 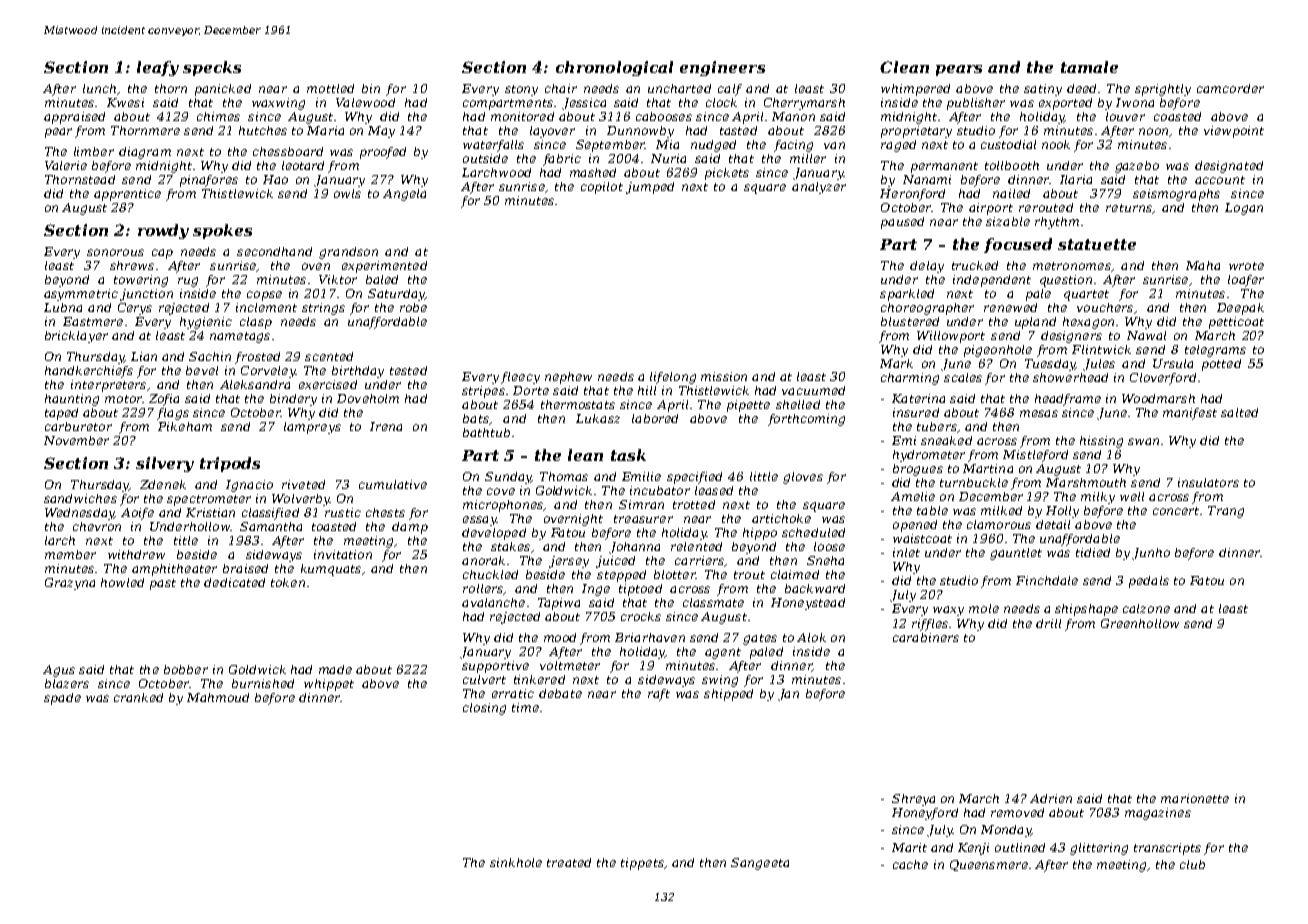 What do you see at coordinates (927, 179) in the screenshot?
I see `Nanami` at bounding box center [927, 179].
